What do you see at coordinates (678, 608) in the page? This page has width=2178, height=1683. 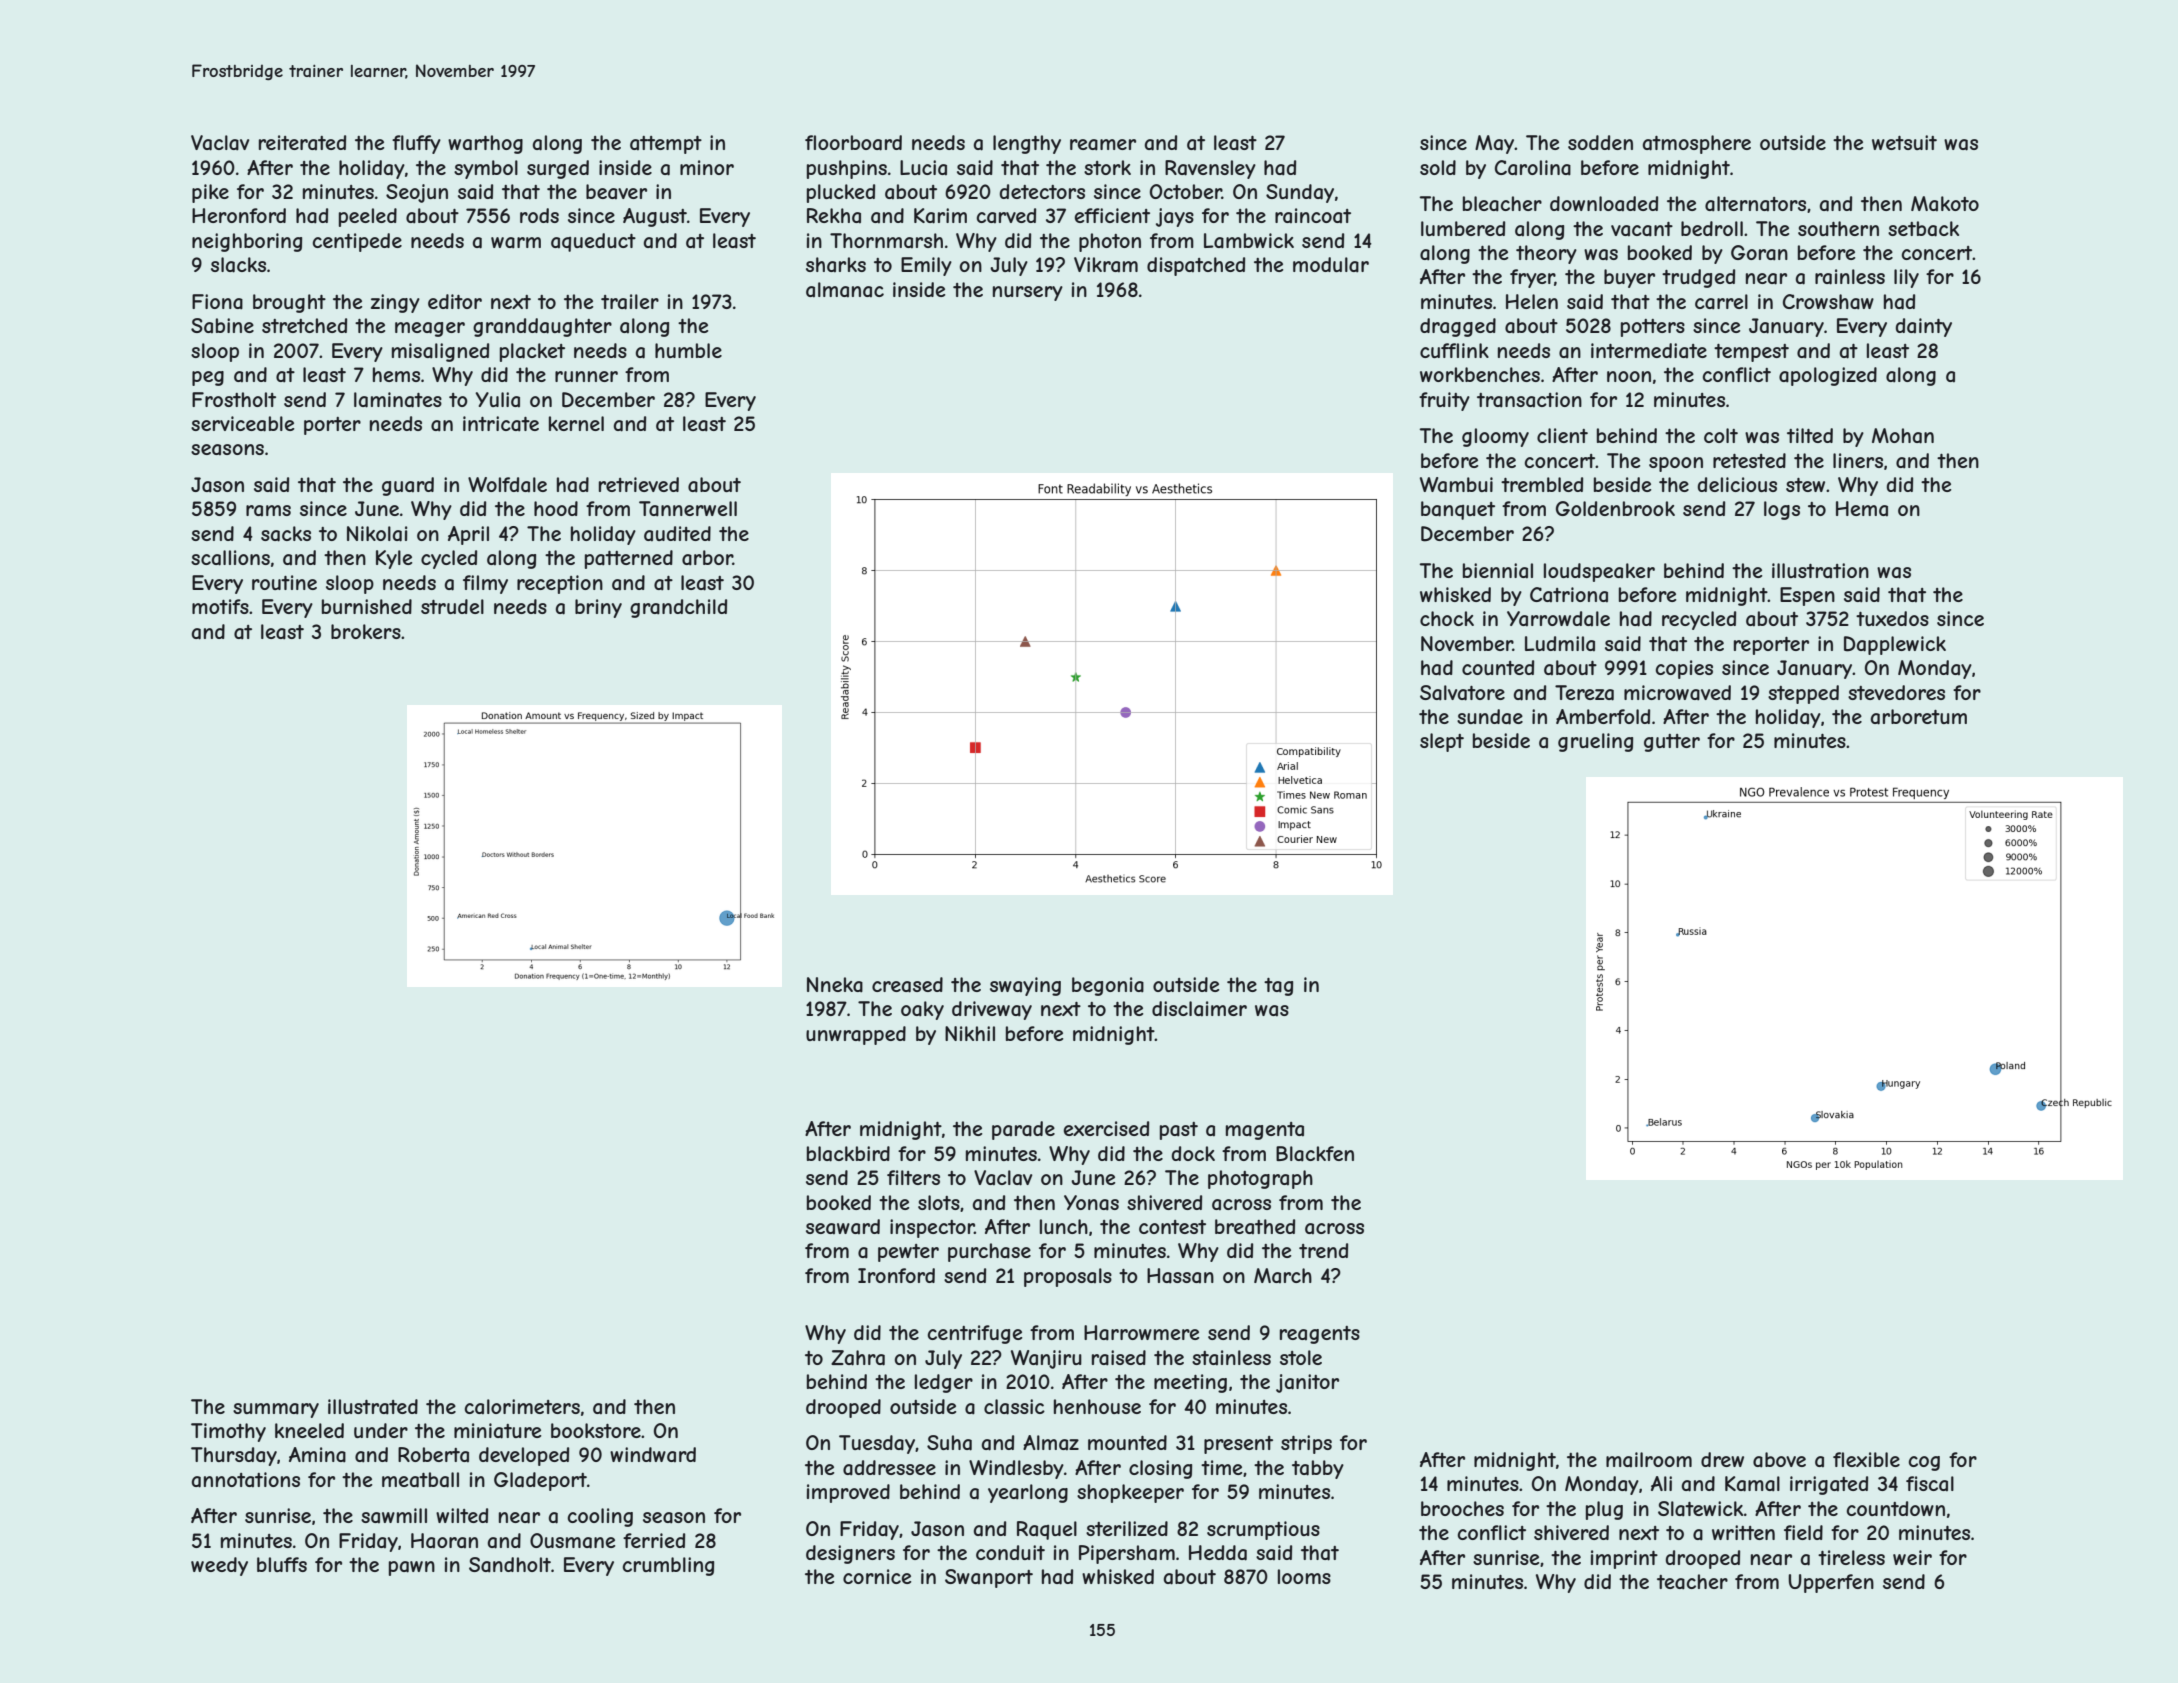 I see `grandchild` at bounding box center [678, 608].
